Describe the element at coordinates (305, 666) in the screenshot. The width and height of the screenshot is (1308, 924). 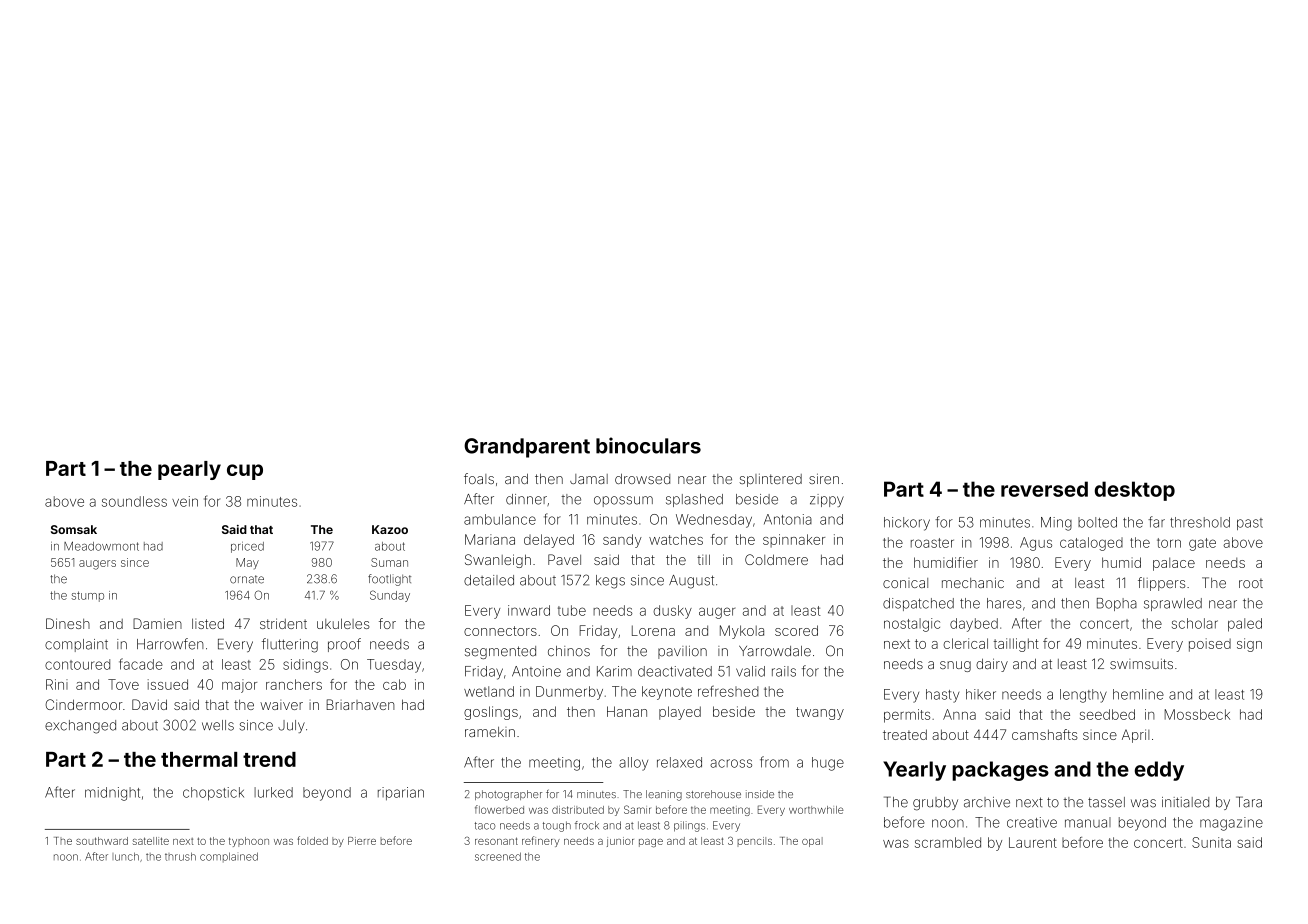
I see `sidings` at that location.
